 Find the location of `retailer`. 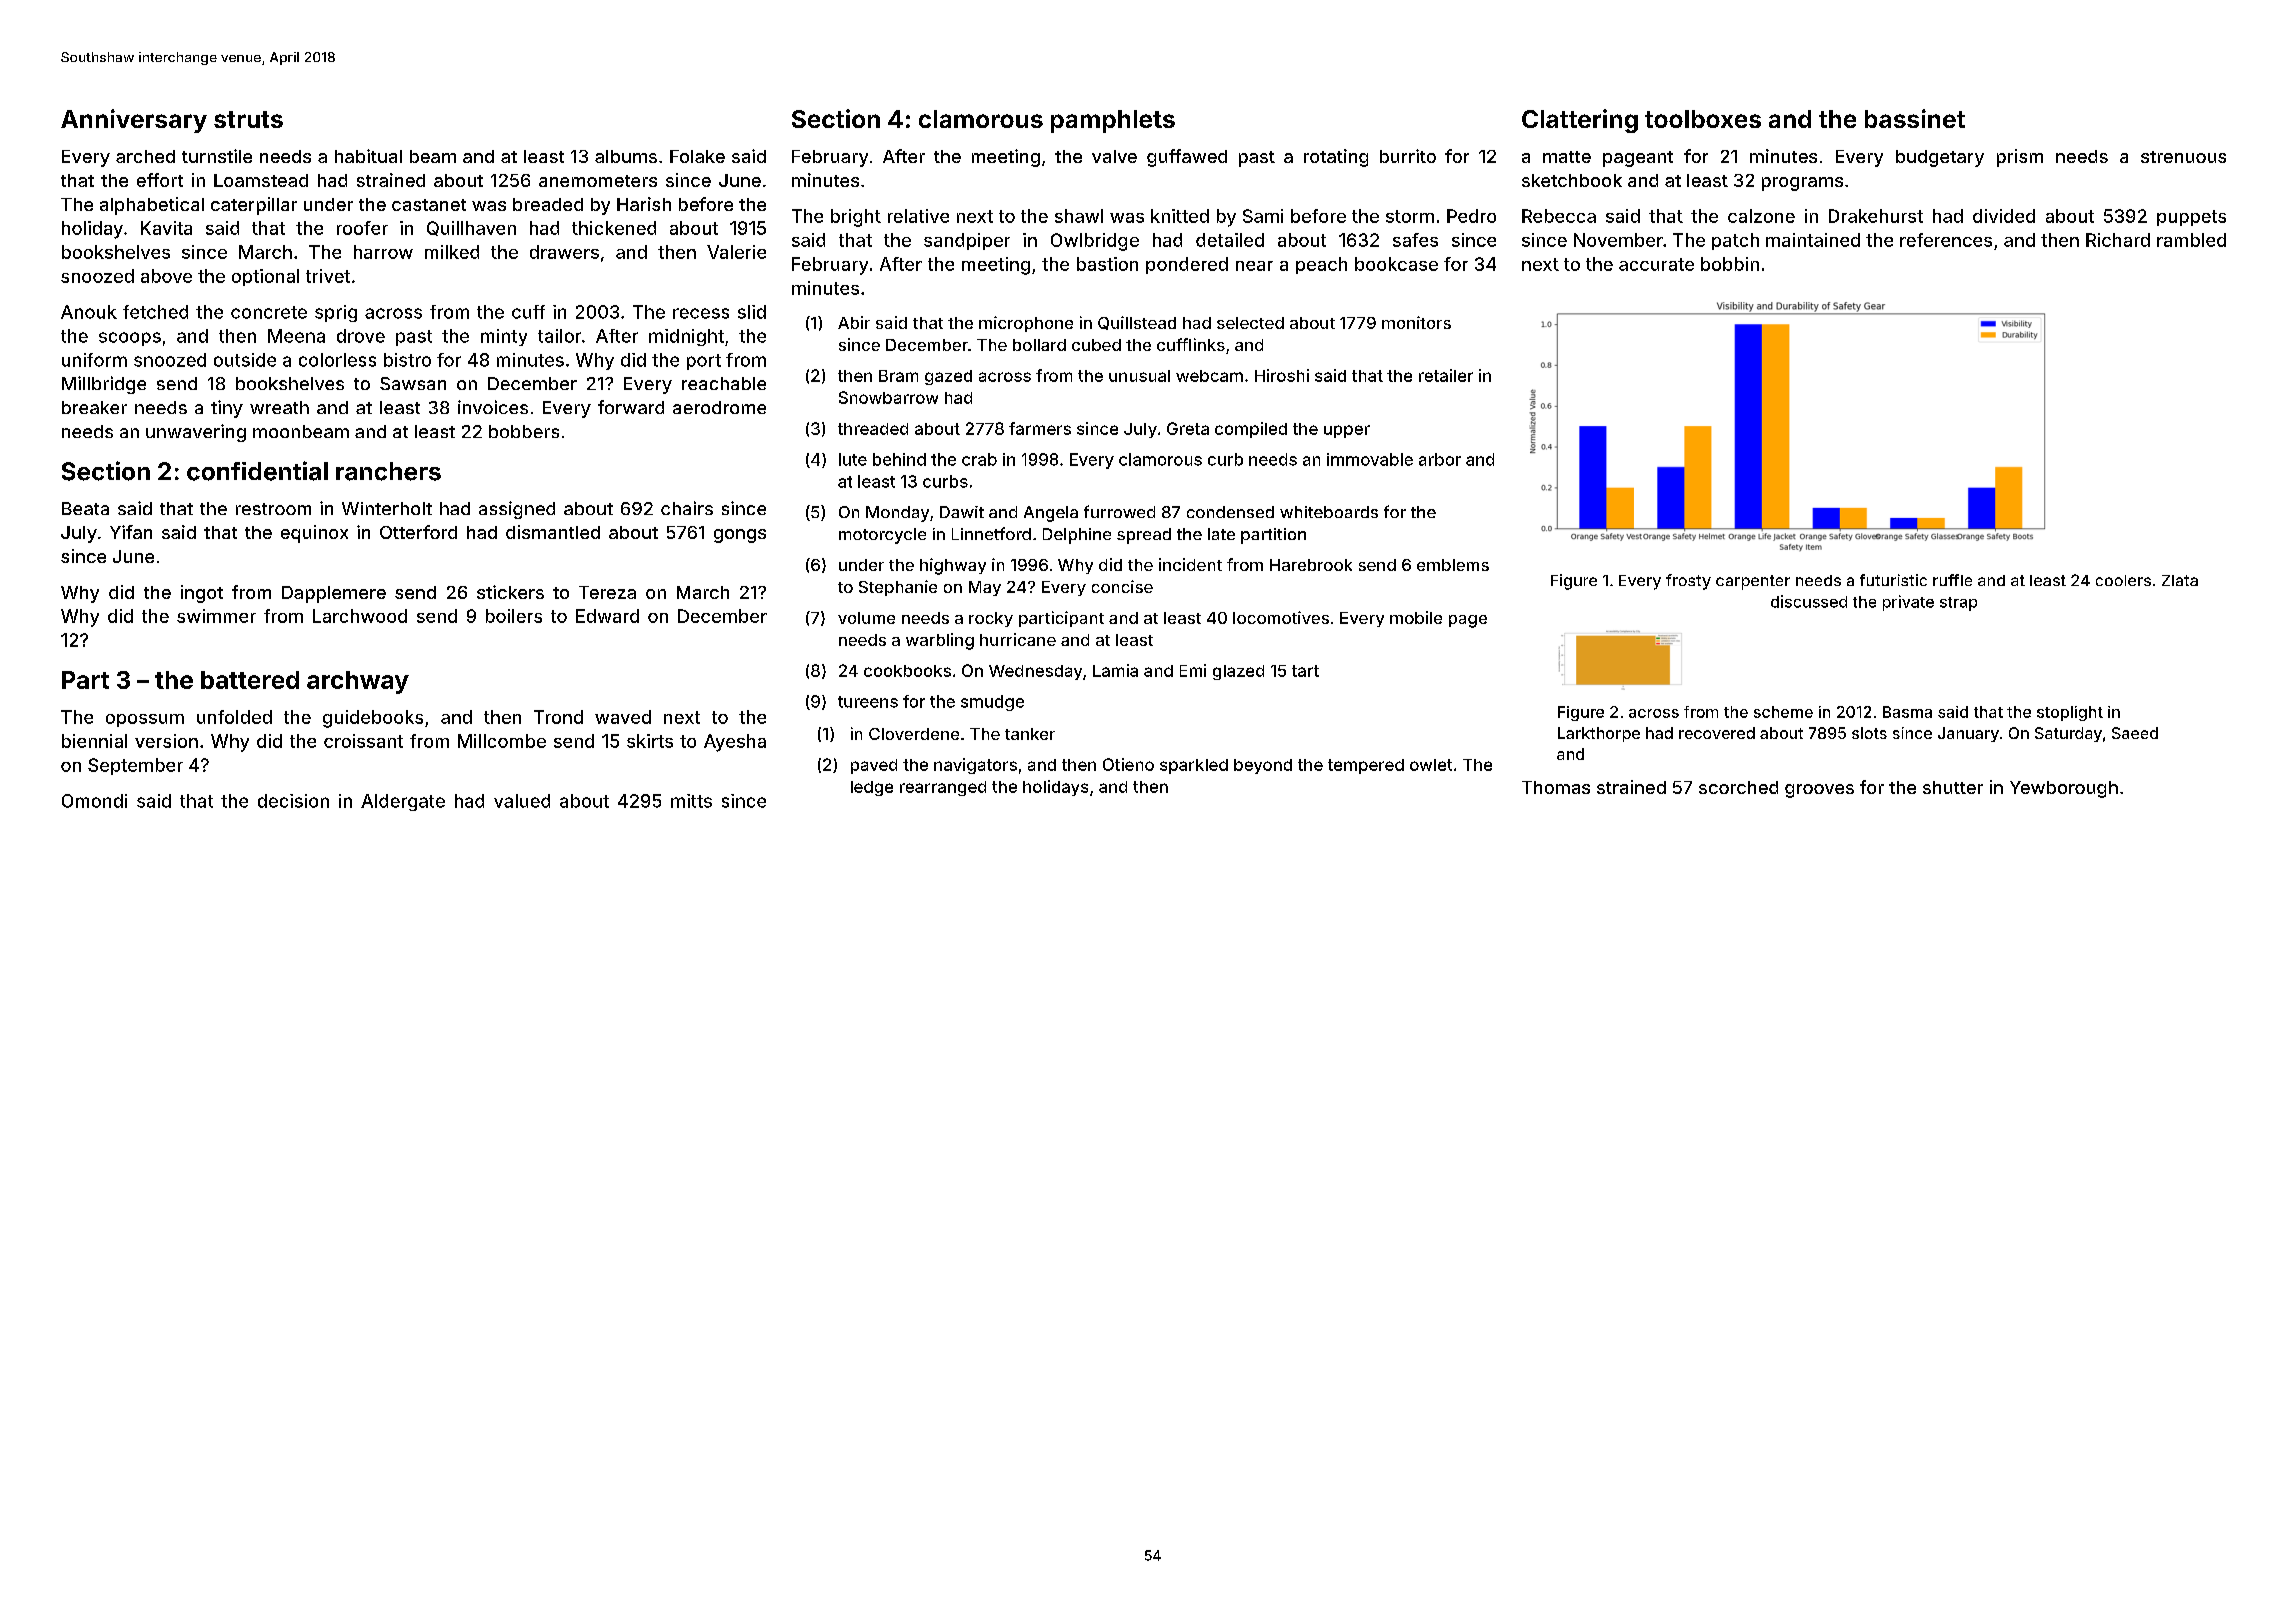

retailer is located at coordinates (1446, 375).
